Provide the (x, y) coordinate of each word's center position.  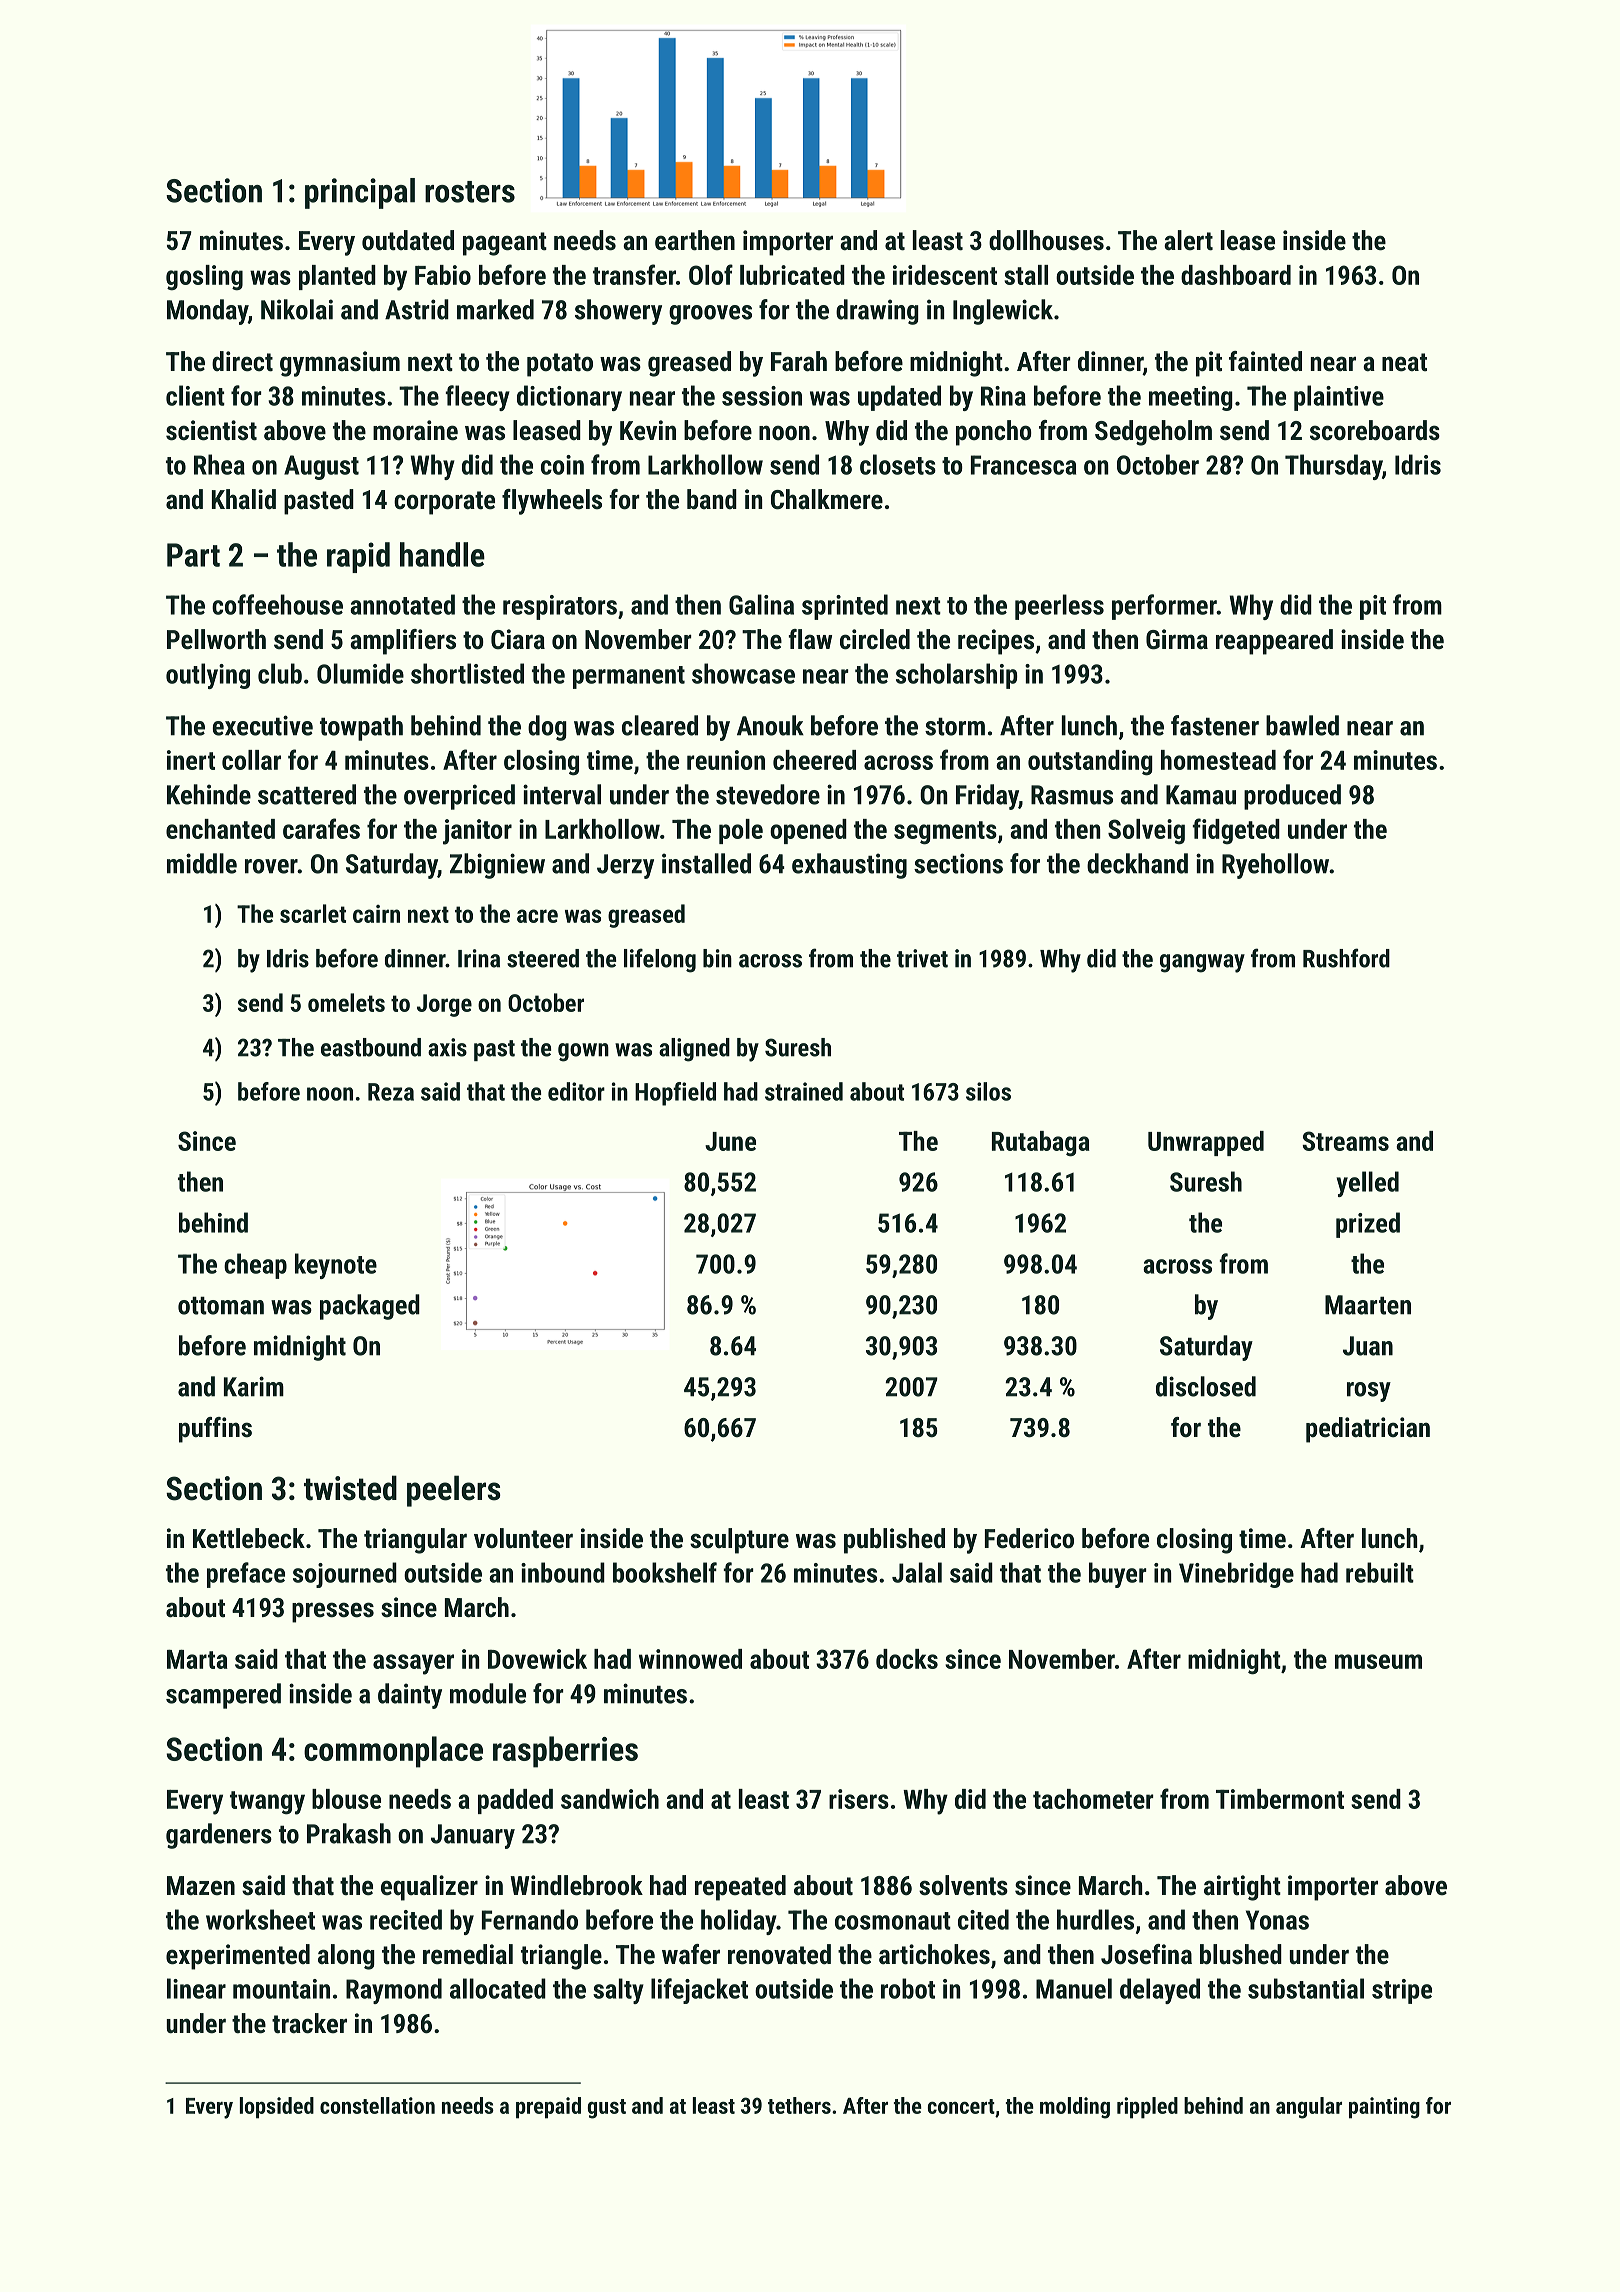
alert (1188, 240)
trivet (922, 958)
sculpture (739, 1541)
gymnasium (340, 364)
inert (191, 760)
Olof (711, 274)
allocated (498, 1988)
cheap (255, 1266)
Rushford (1346, 958)
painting (1384, 2108)
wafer (691, 1954)
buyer (1118, 1575)
